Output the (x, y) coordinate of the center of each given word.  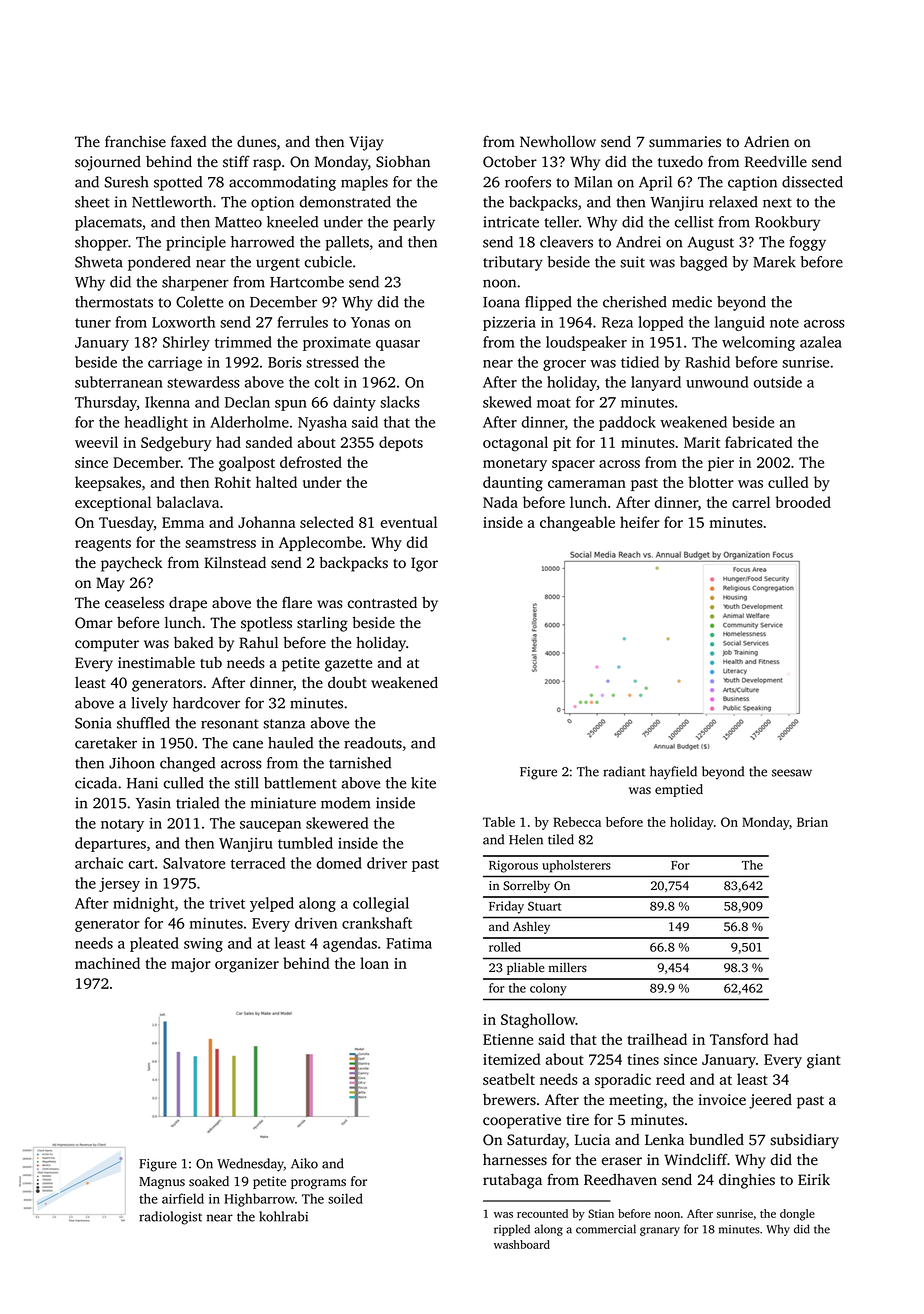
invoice (722, 1100)
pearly (414, 223)
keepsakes (108, 483)
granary (660, 1231)
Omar (94, 623)
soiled (345, 1198)
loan (374, 963)
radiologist (170, 1218)
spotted (178, 183)
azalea (821, 342)
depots (401, 443)
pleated (154, 944)
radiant (624, 771)
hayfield (673, 773)
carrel (751, 502)
